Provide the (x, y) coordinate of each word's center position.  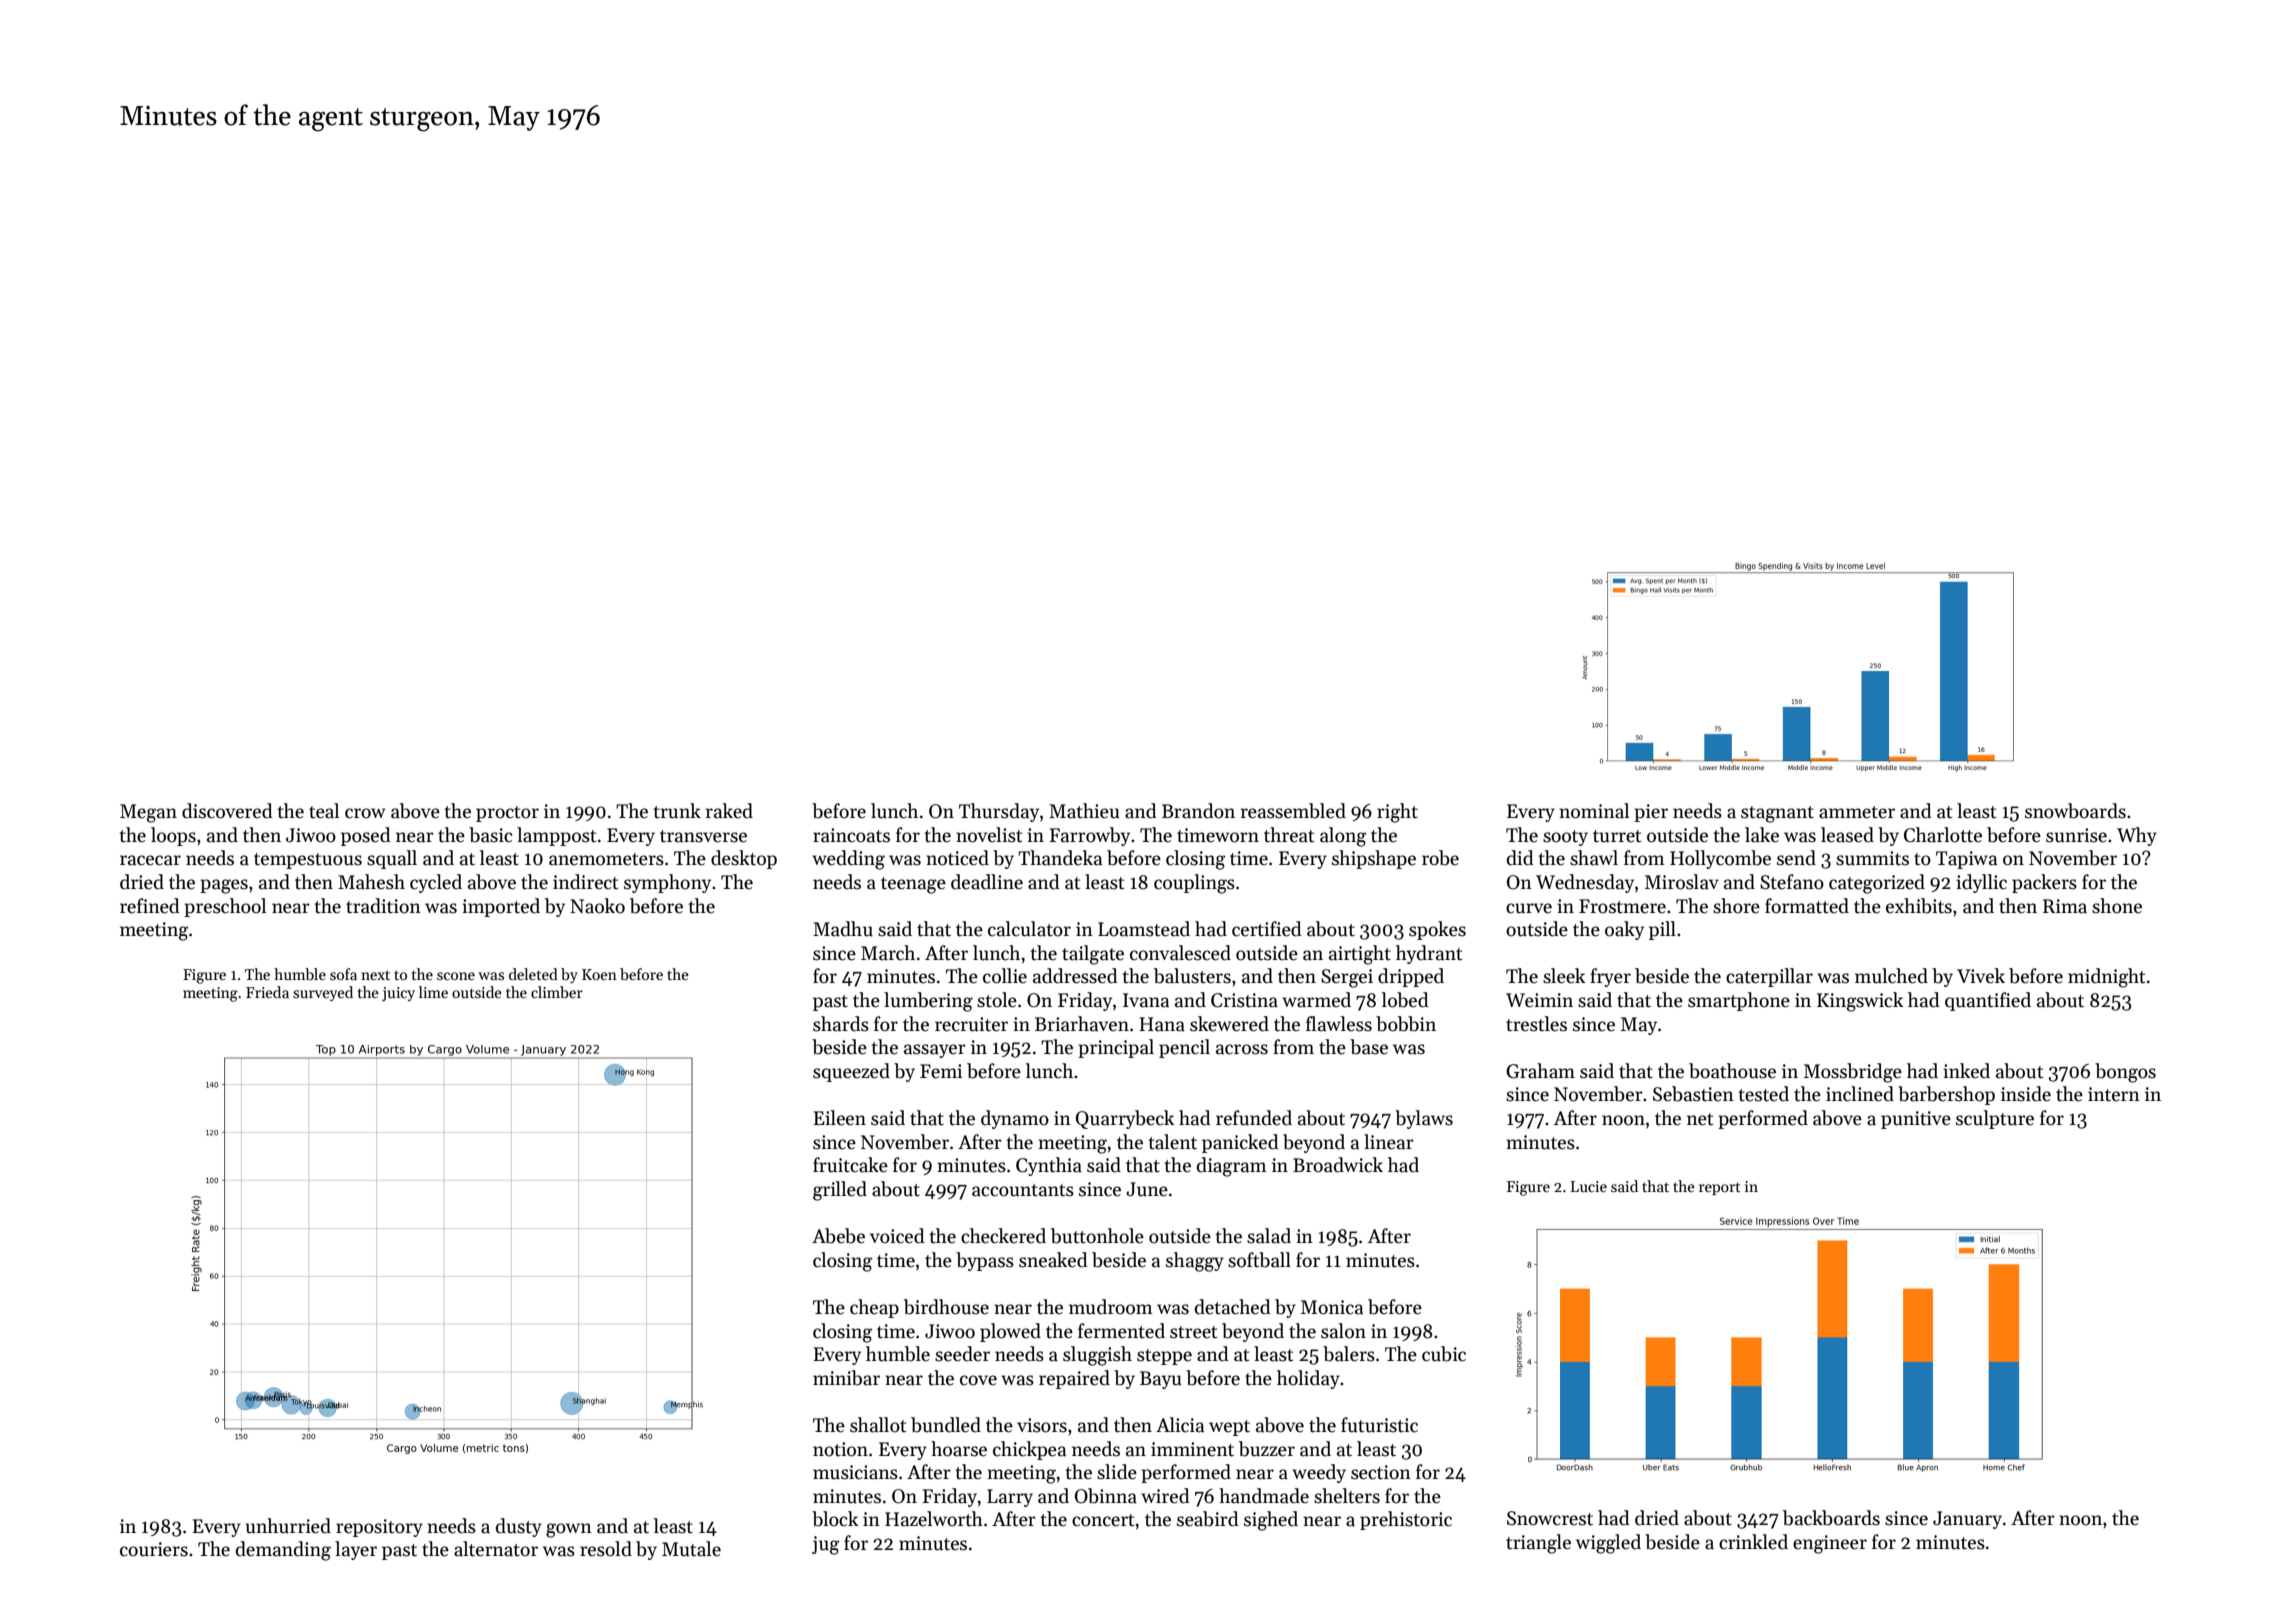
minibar (846, 1378)
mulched (1891, 976)
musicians (855, 1472)
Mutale (691, 1549)
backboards (1831, 1518)
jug (825, 1545)
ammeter (1857, 812)
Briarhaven (1082, 1024)
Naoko (597, 906)
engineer (1830, 1544)
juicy (398, 994)
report (1720, 1188)
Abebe (838, 1236)
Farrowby (1089, 836)
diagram (1232, 1167)
